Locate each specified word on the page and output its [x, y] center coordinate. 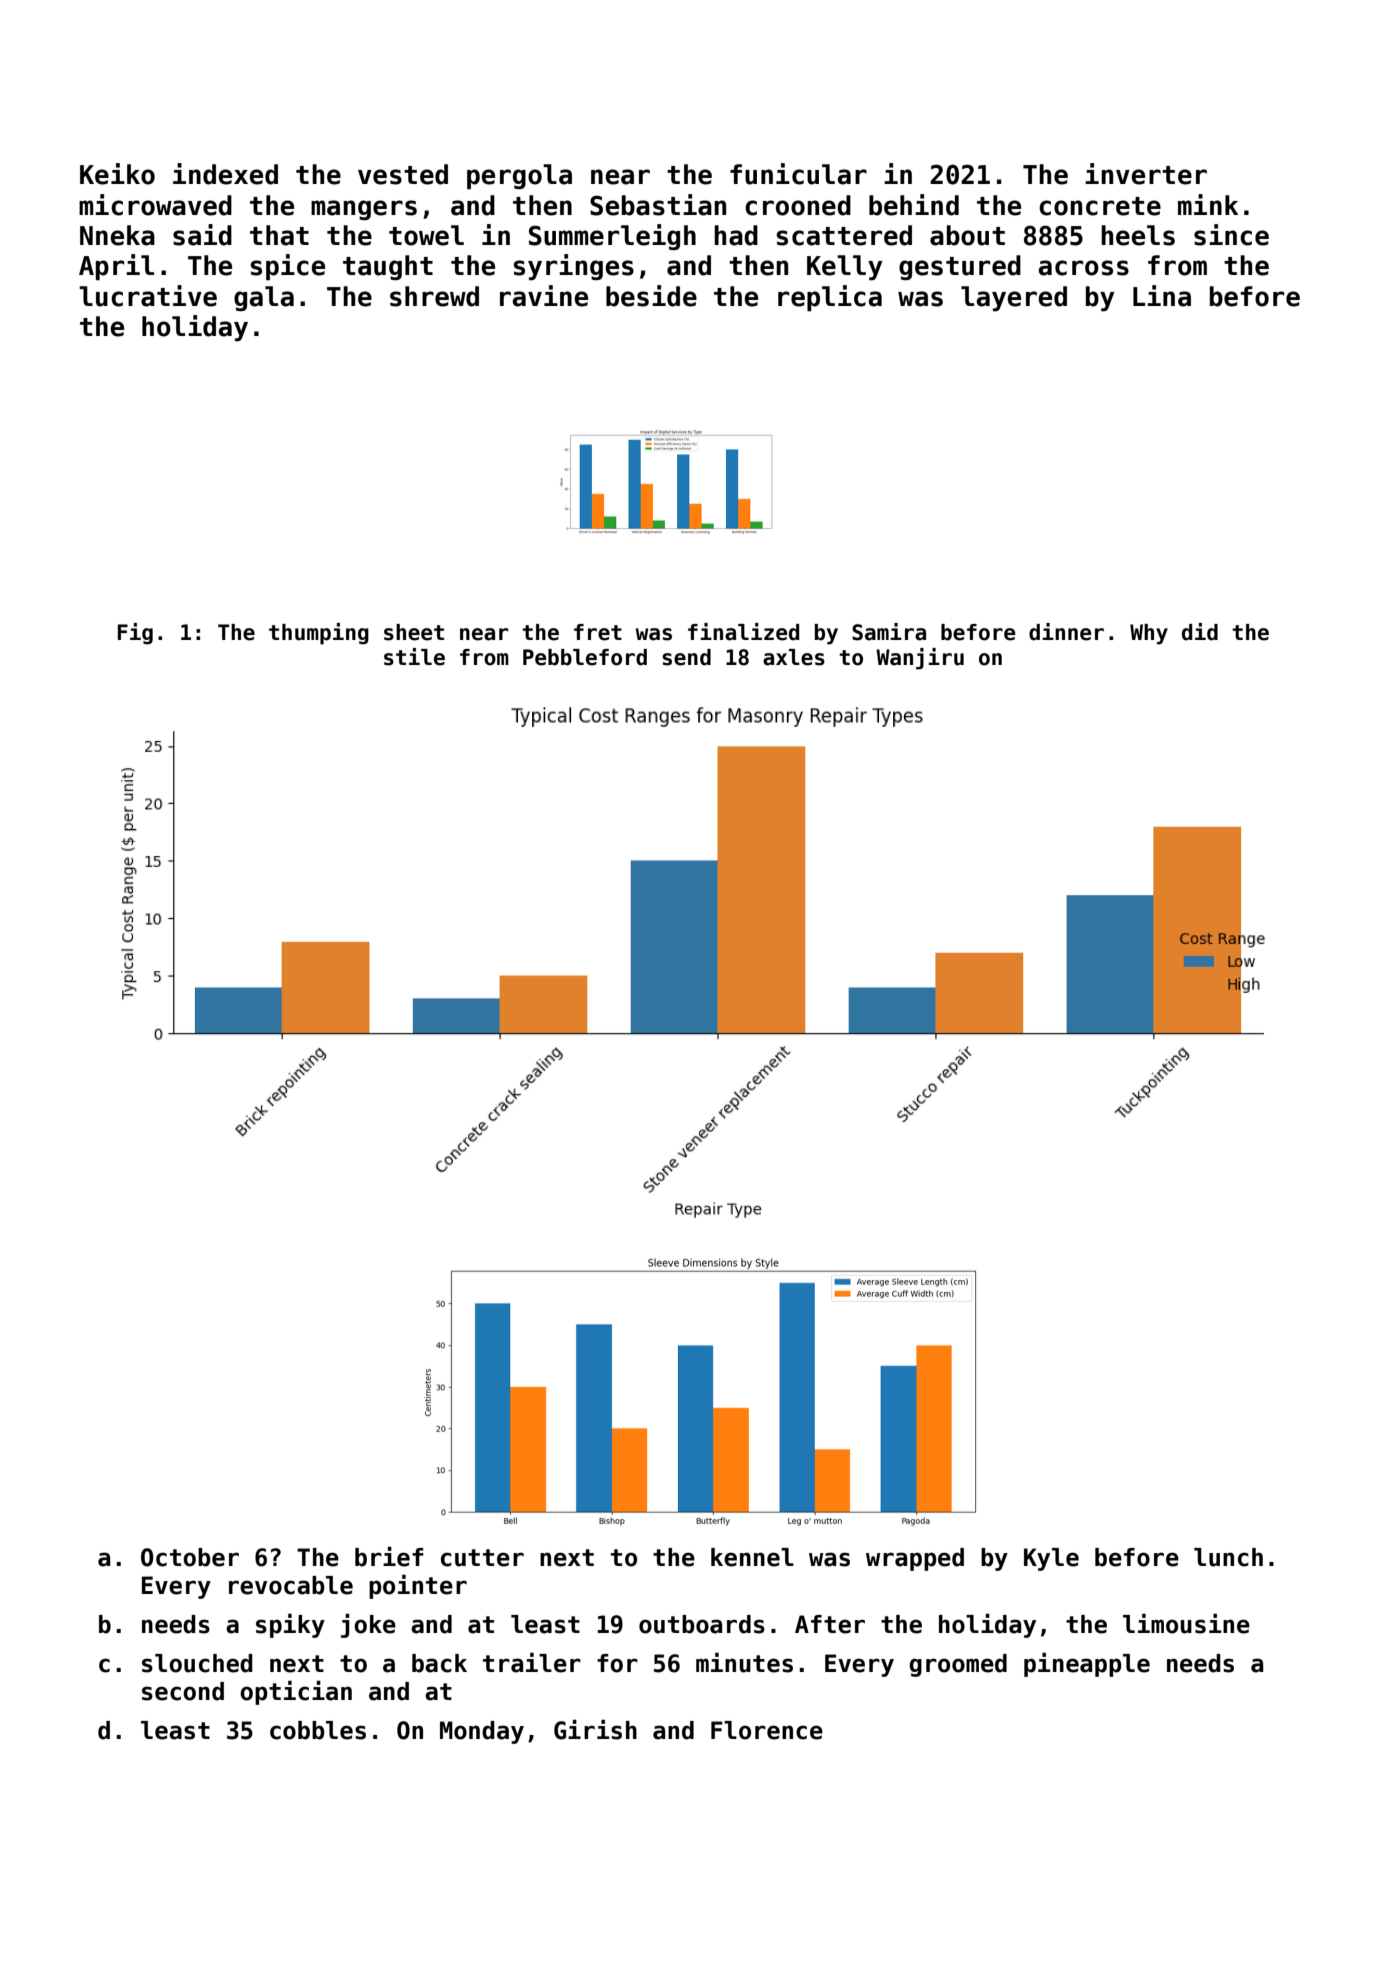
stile [414, 657]
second [183, 1691]
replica [830, 298]
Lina [1162, 296]
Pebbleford [585, 657]
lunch [1228, 1557]
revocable [291, 1585]
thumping [319, 634]
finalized [743, 632]
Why [1149, 634]
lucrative [148, 296]
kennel [752, 1557]
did [1200, 632]
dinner [1066, 632]
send [686, 657]
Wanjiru [920, 659]
